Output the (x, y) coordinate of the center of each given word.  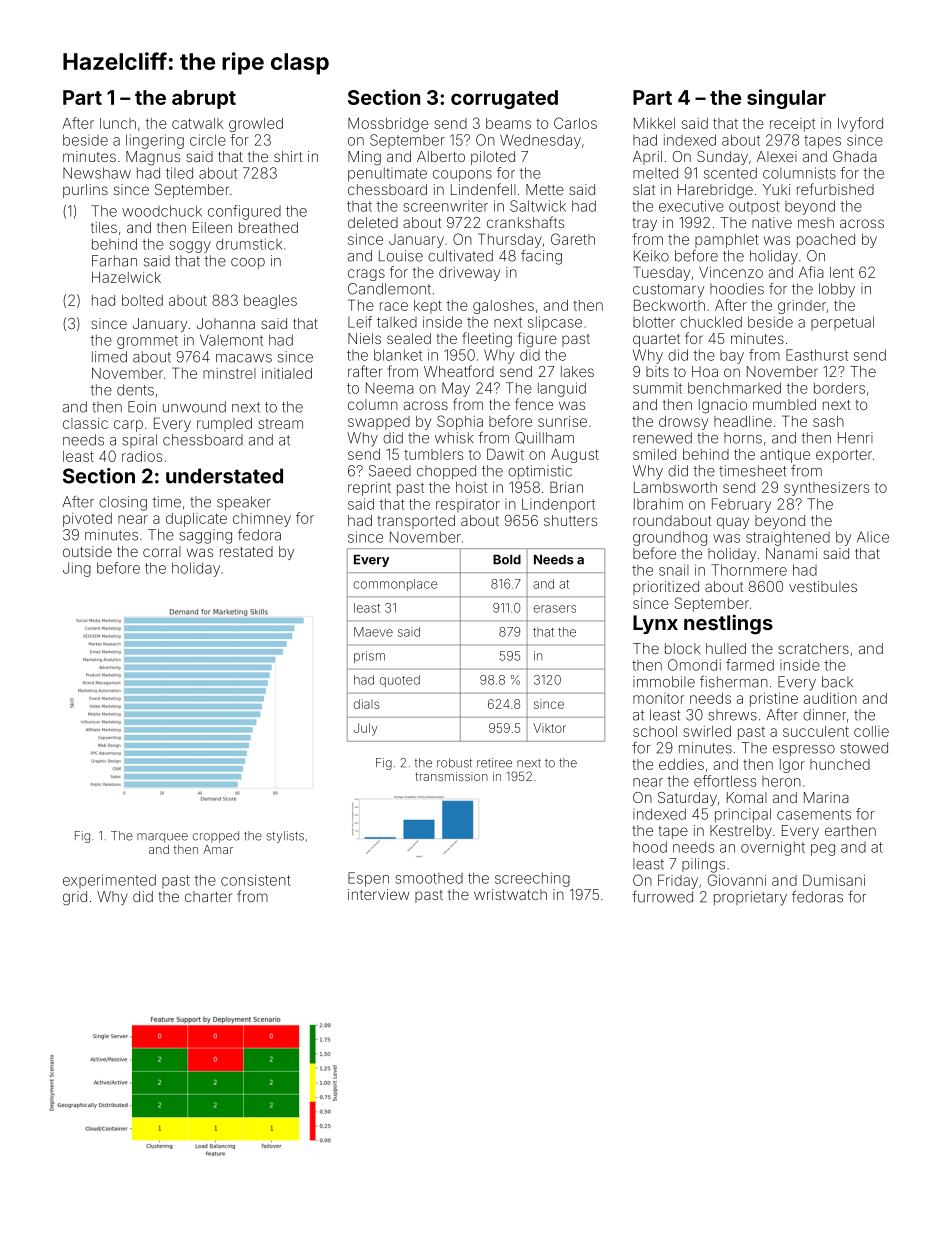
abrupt (204, 99)
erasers (555, 609)
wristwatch (510, 894)
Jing (77, 569)
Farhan (114, 261)
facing (541, 257)
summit (657, 388)
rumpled (224, 425)
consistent (256, 880)
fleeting (487, 340)
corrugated (504, 99)
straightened (788, 538)
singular (786, 99)
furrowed (662, 897)
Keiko (651, 256)
